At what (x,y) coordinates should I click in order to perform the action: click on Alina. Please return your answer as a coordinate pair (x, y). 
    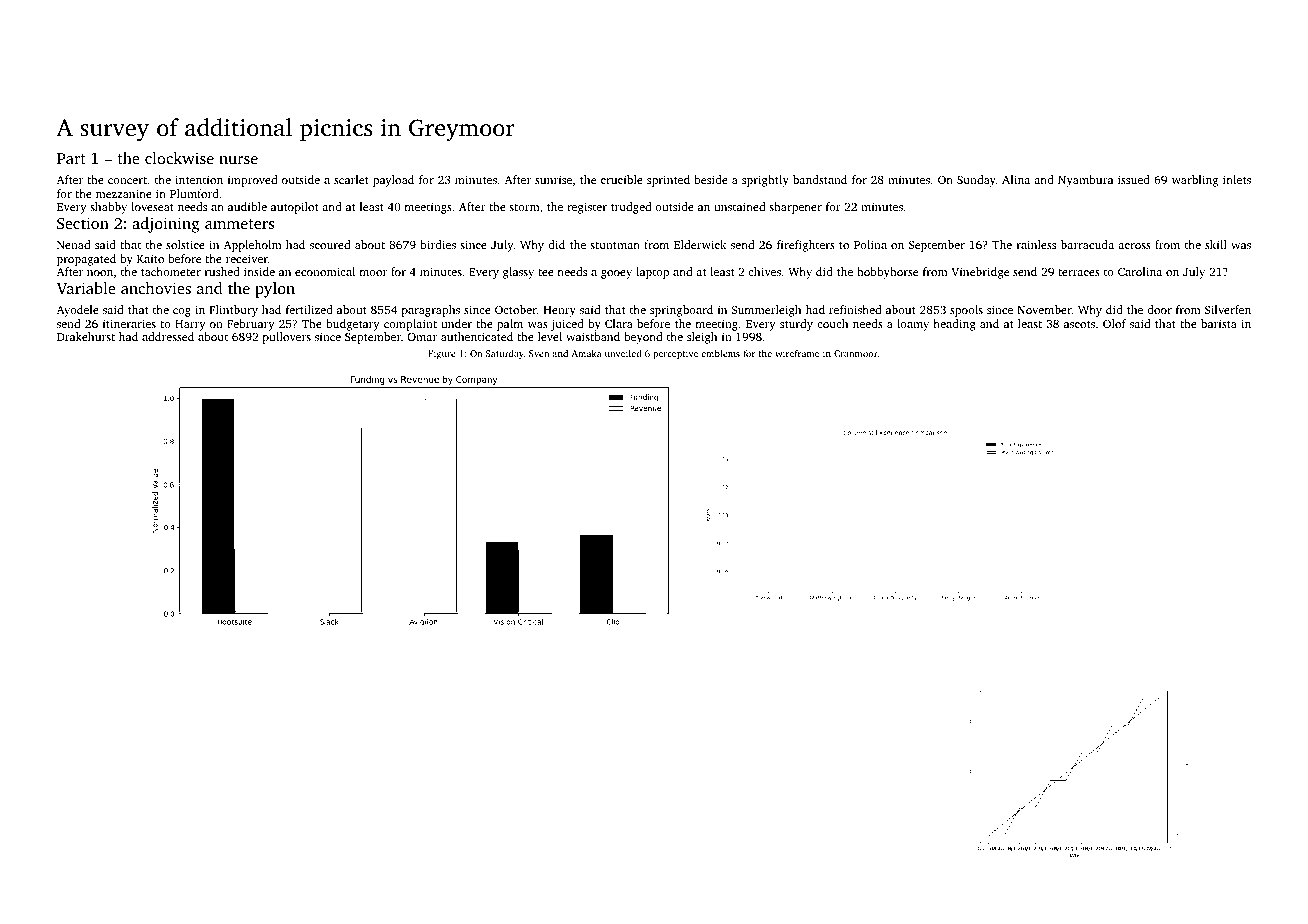
    Looking at the image, I should click on (1016, 179).
